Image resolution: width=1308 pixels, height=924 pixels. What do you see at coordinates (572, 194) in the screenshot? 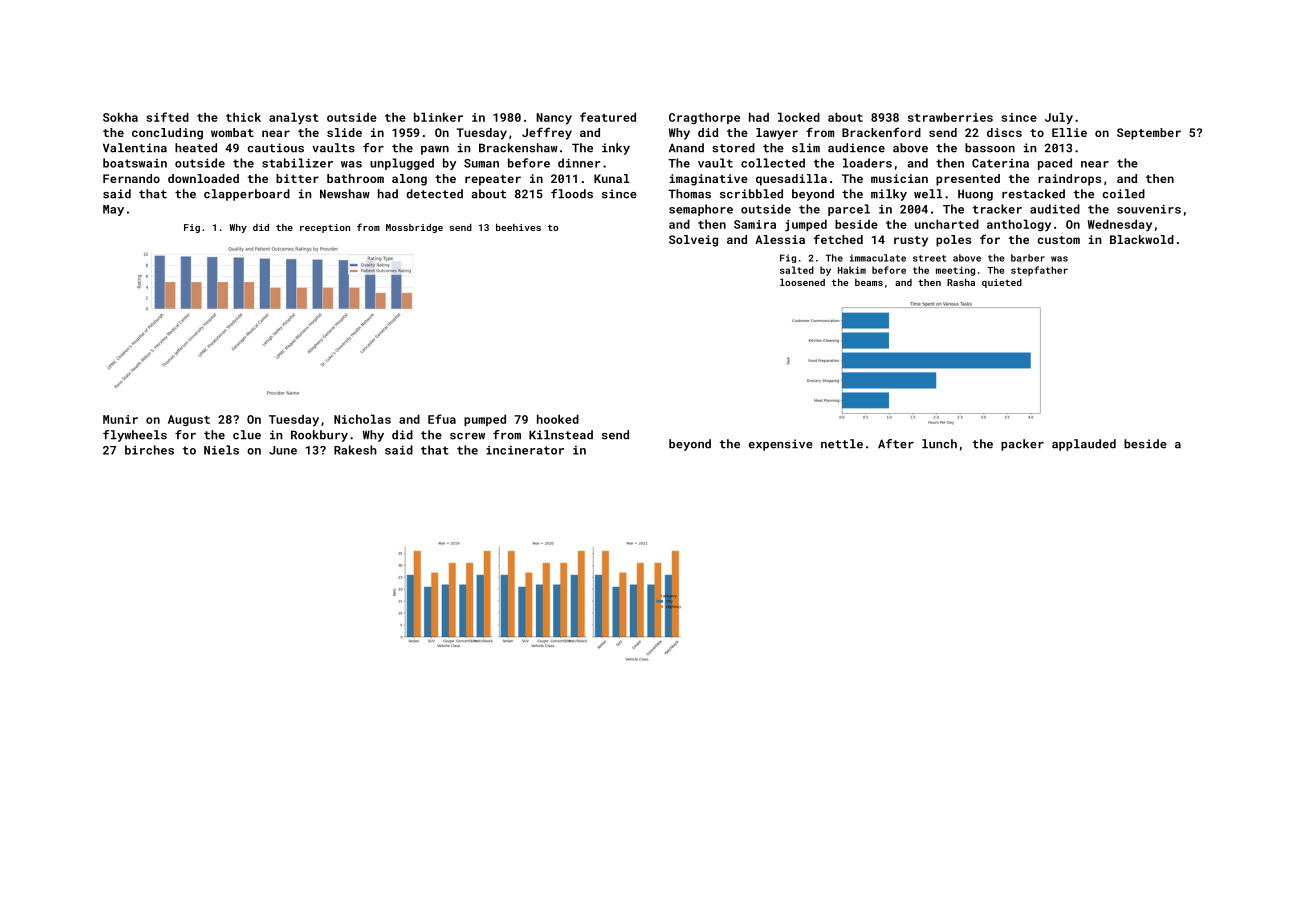
I see `floods` at bounding box center [572, 194].
